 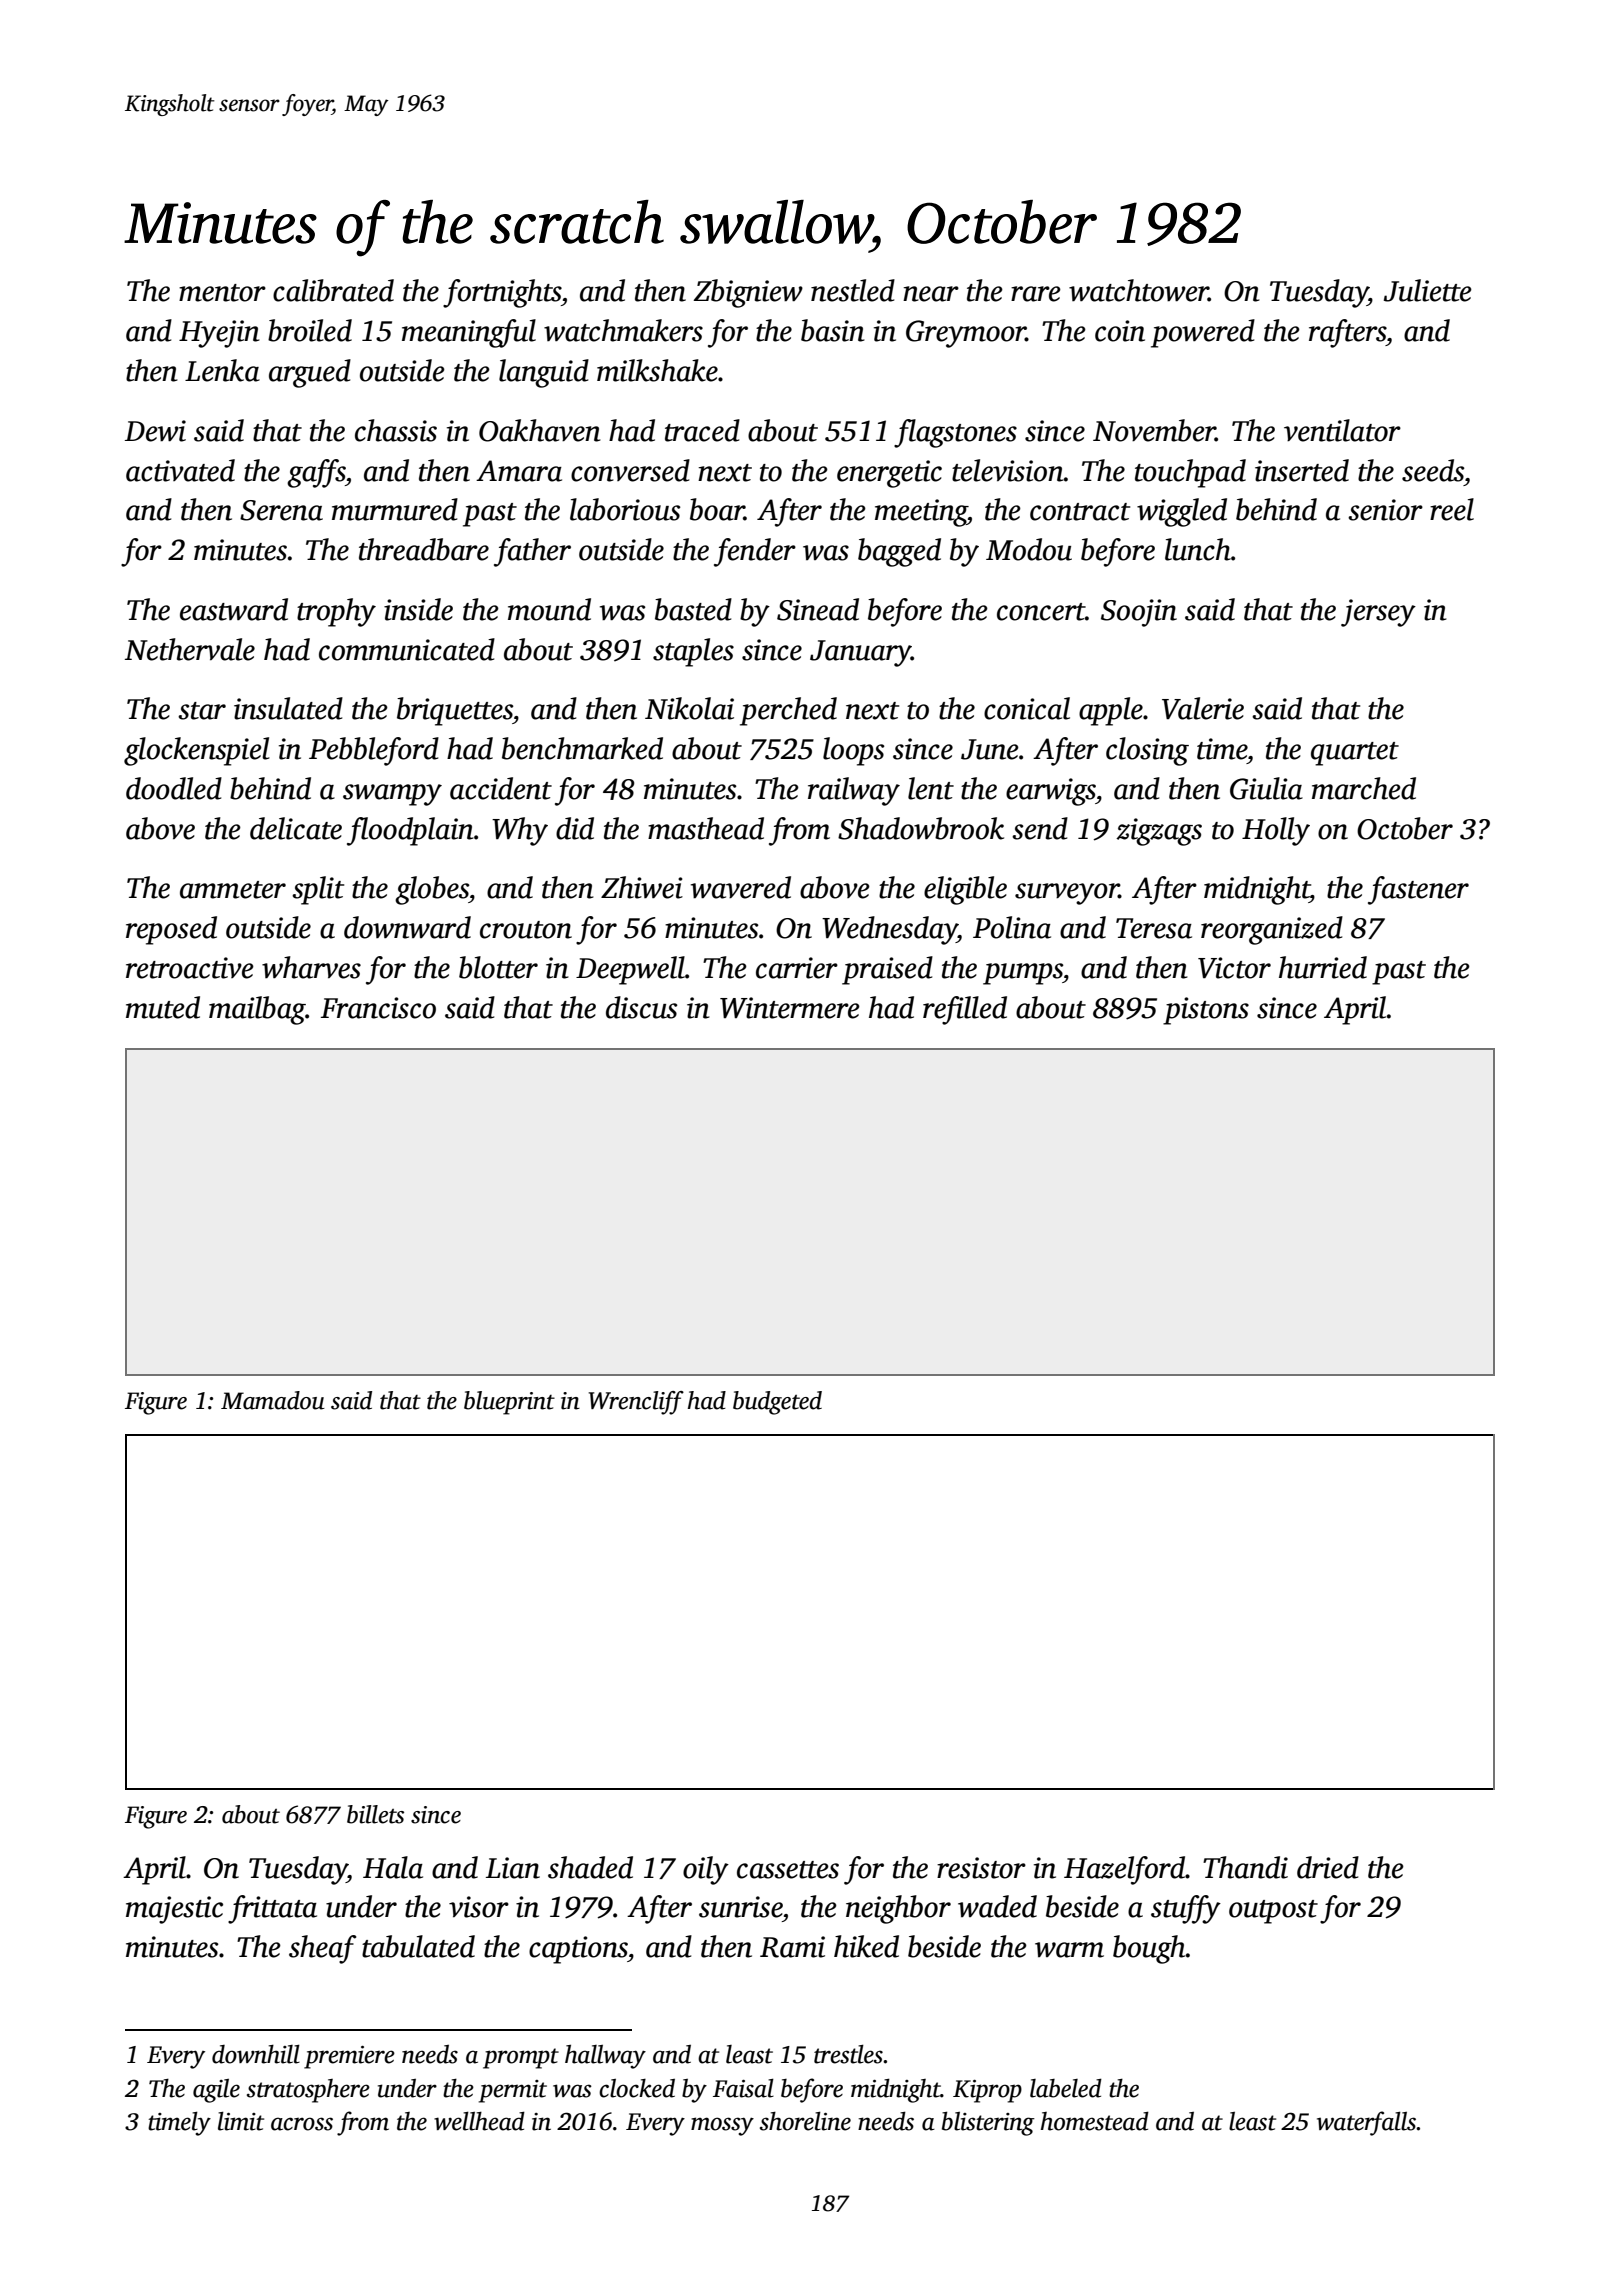 I want to click on jersey, so click(x=1378, y=613).
